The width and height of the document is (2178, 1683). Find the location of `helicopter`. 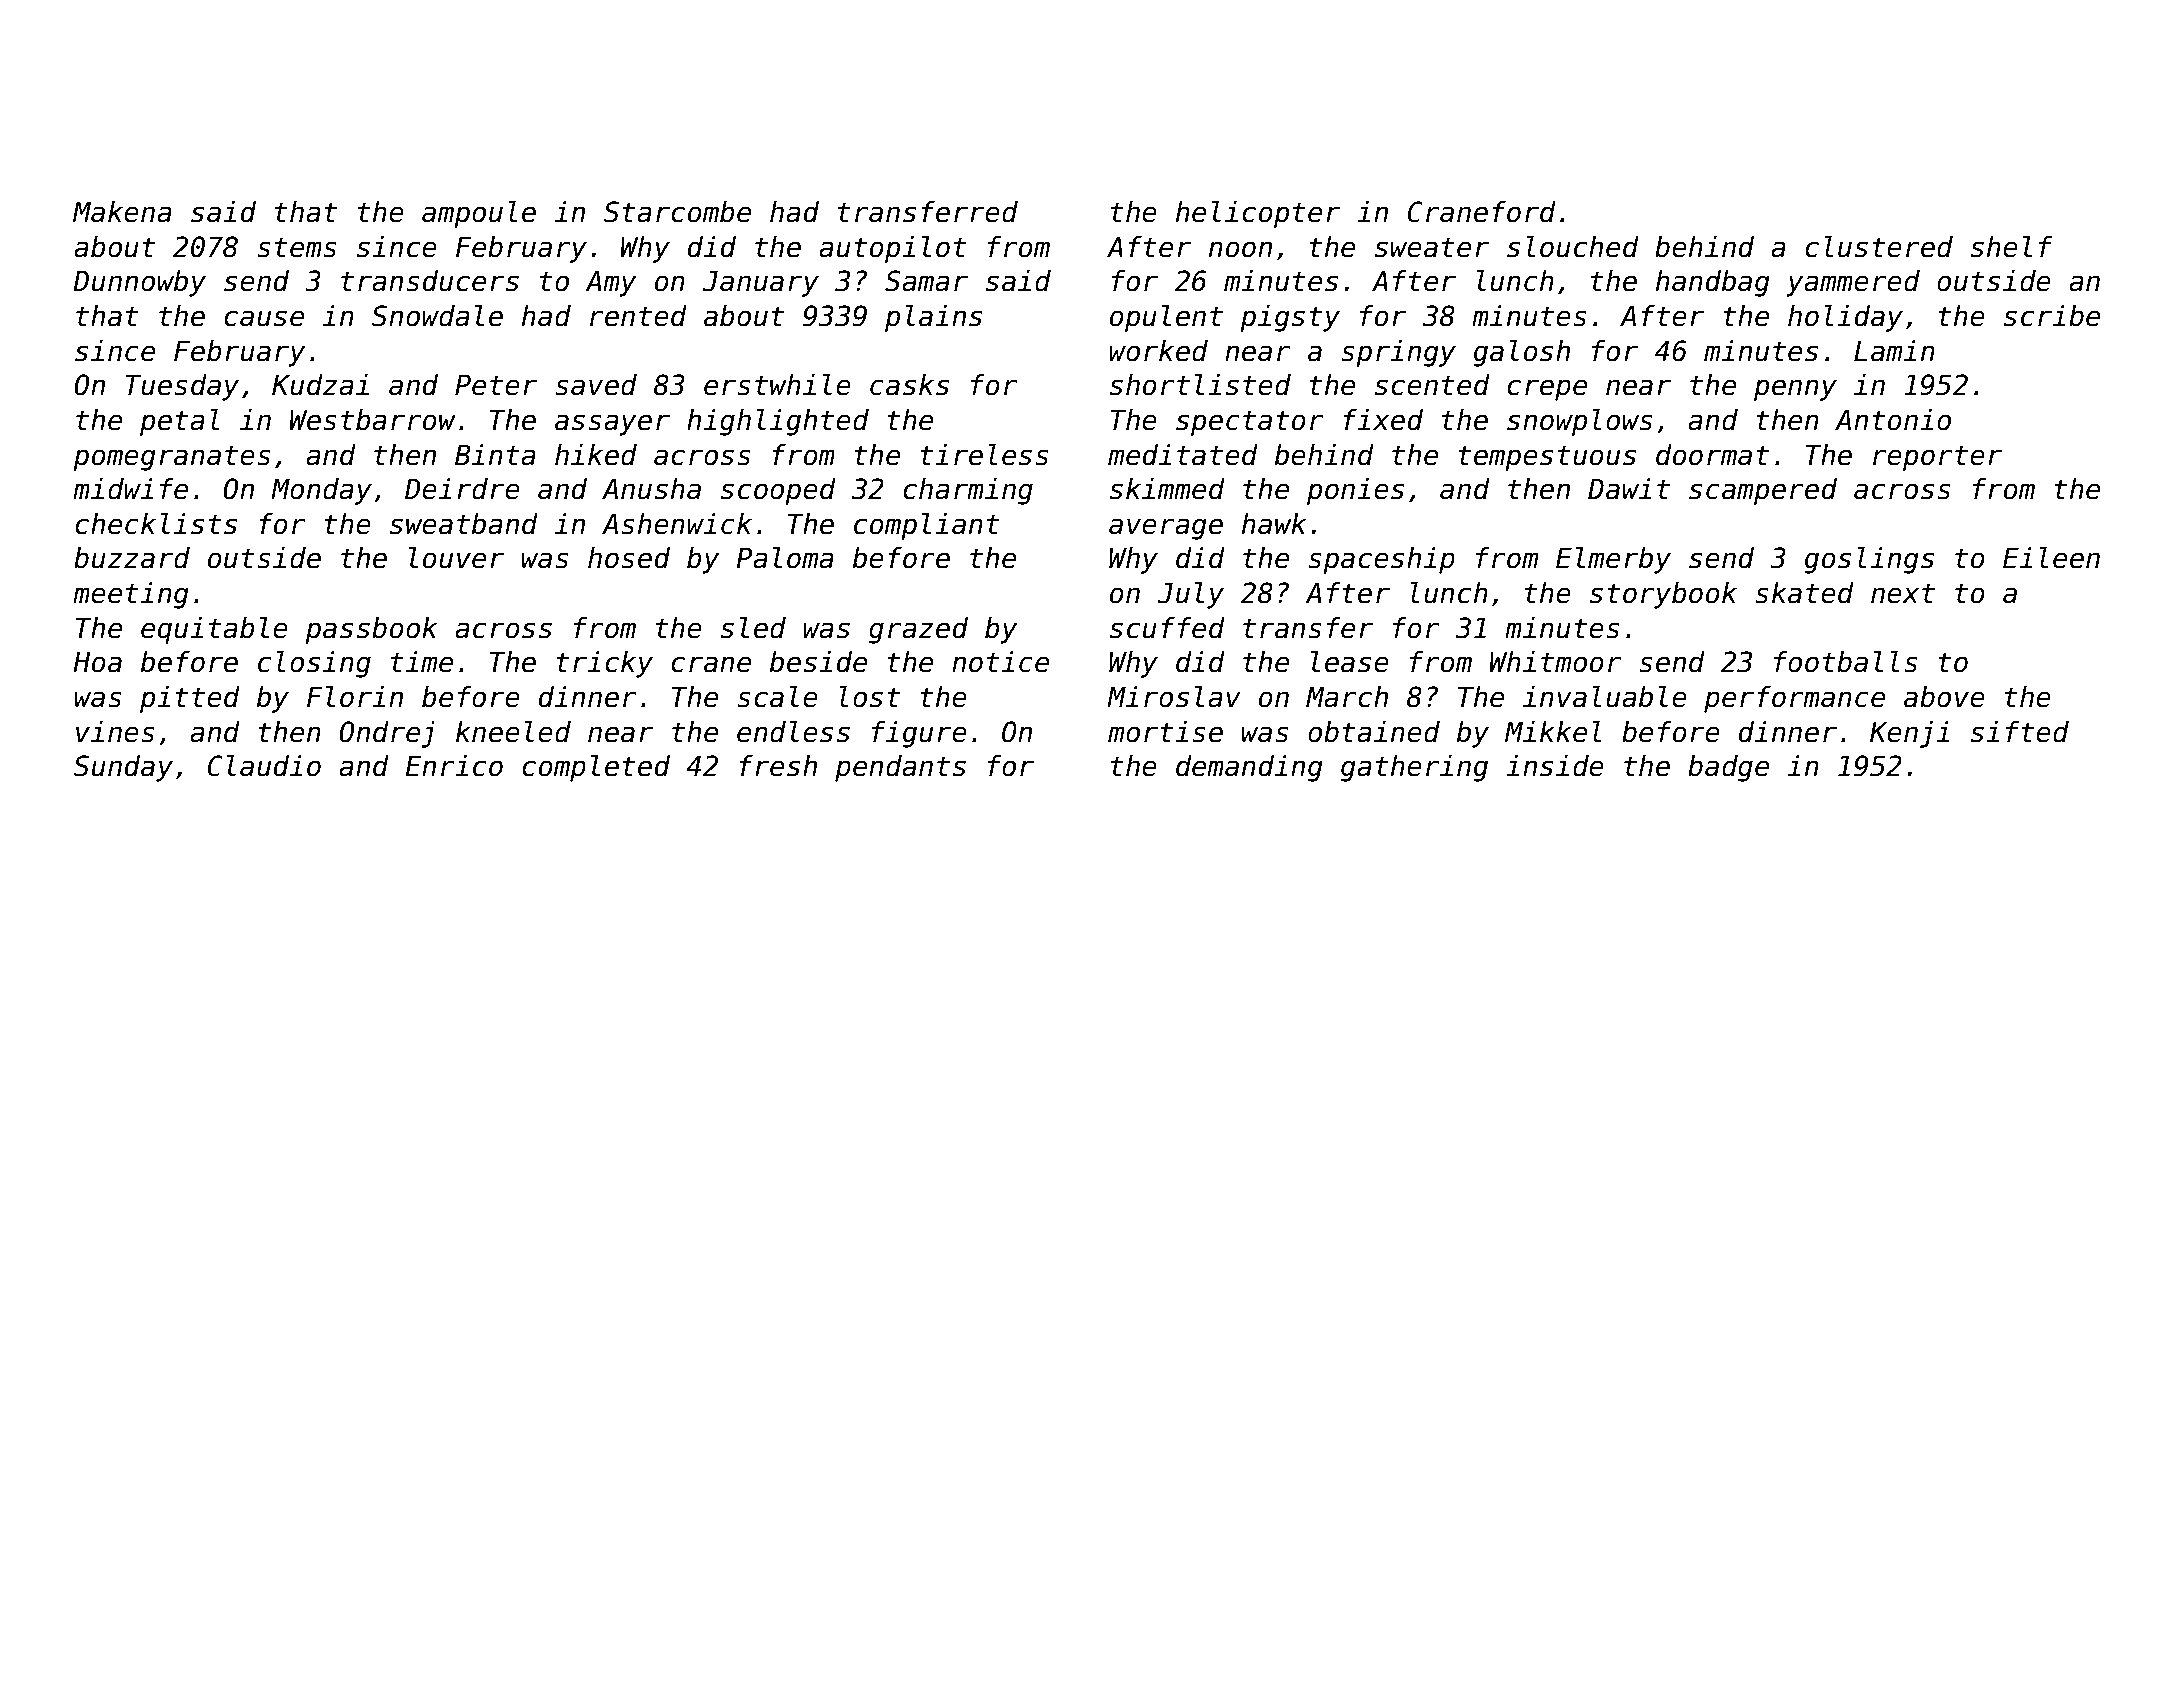

helicopter is located at coordinates (1258, 214).
